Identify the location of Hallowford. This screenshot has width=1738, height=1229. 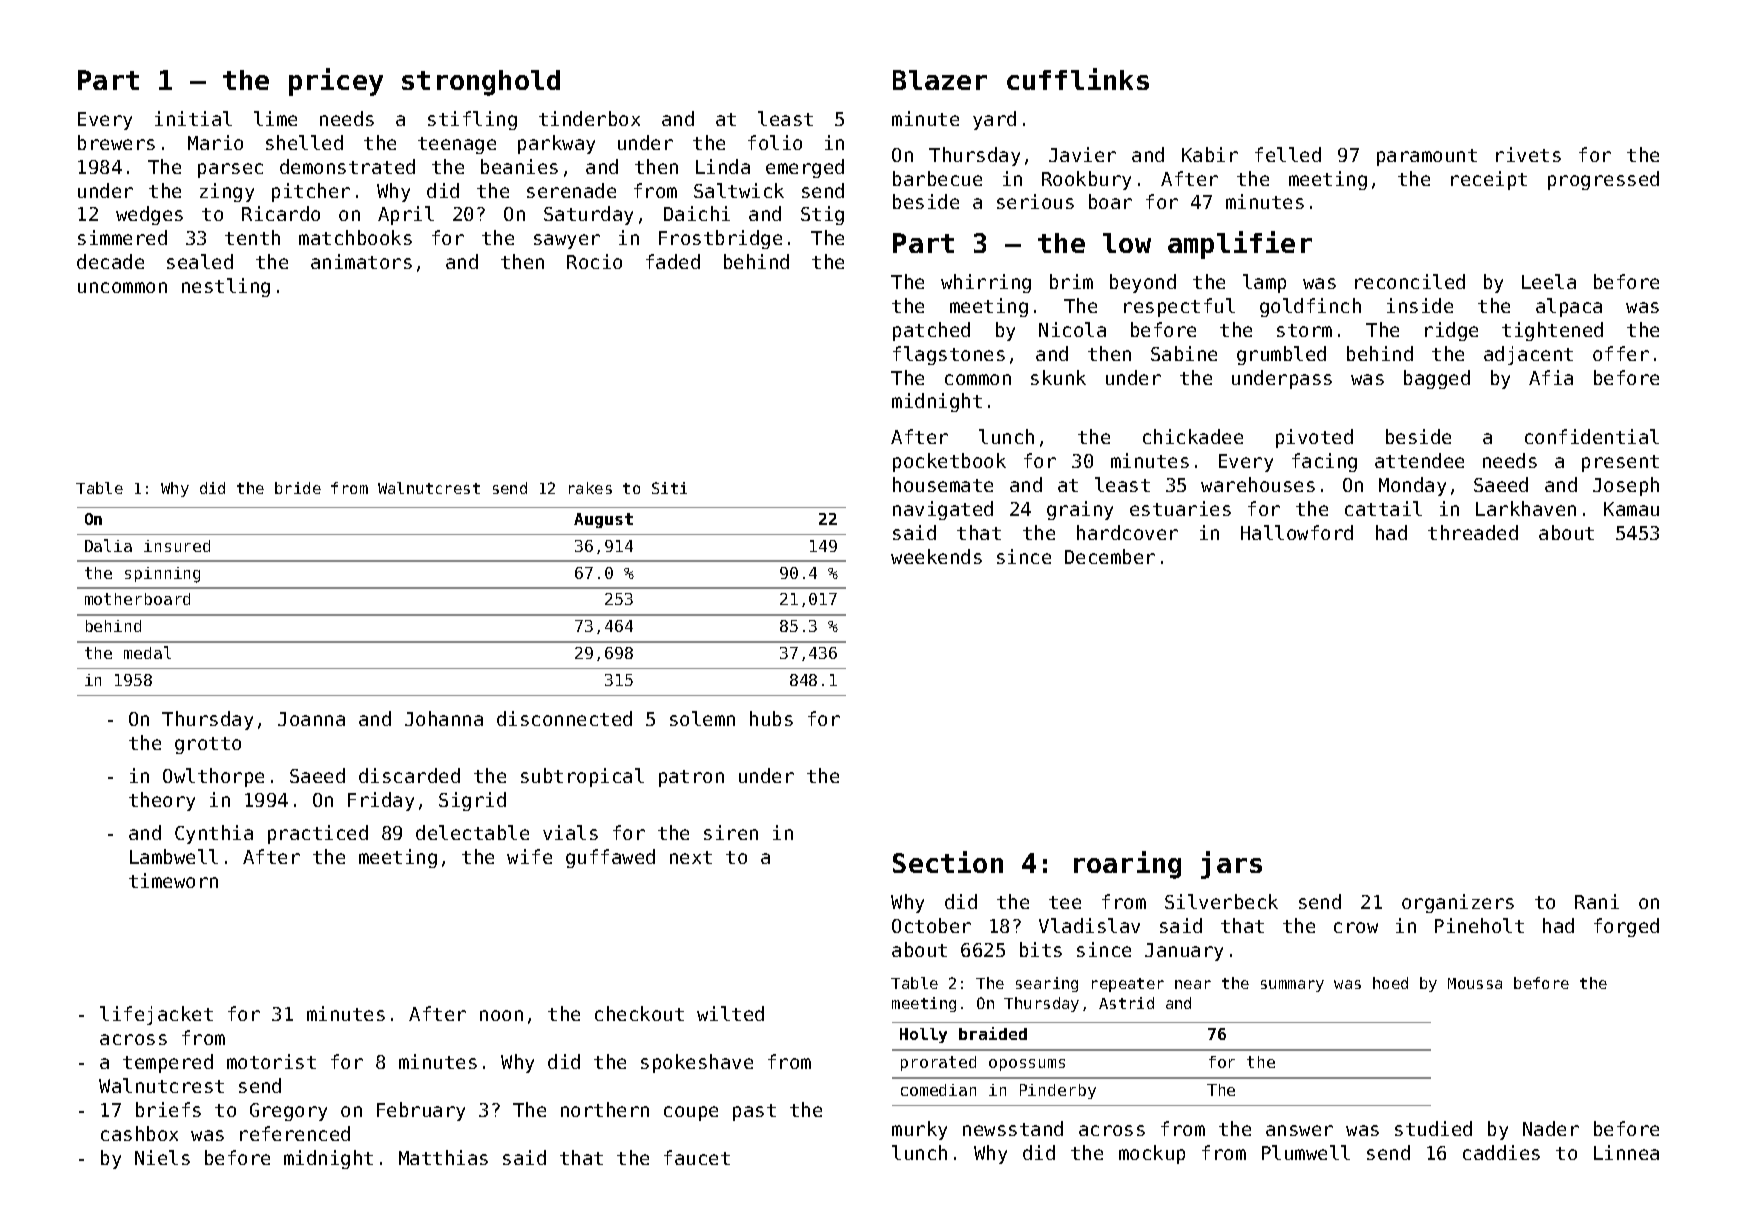
(1297, 532).
